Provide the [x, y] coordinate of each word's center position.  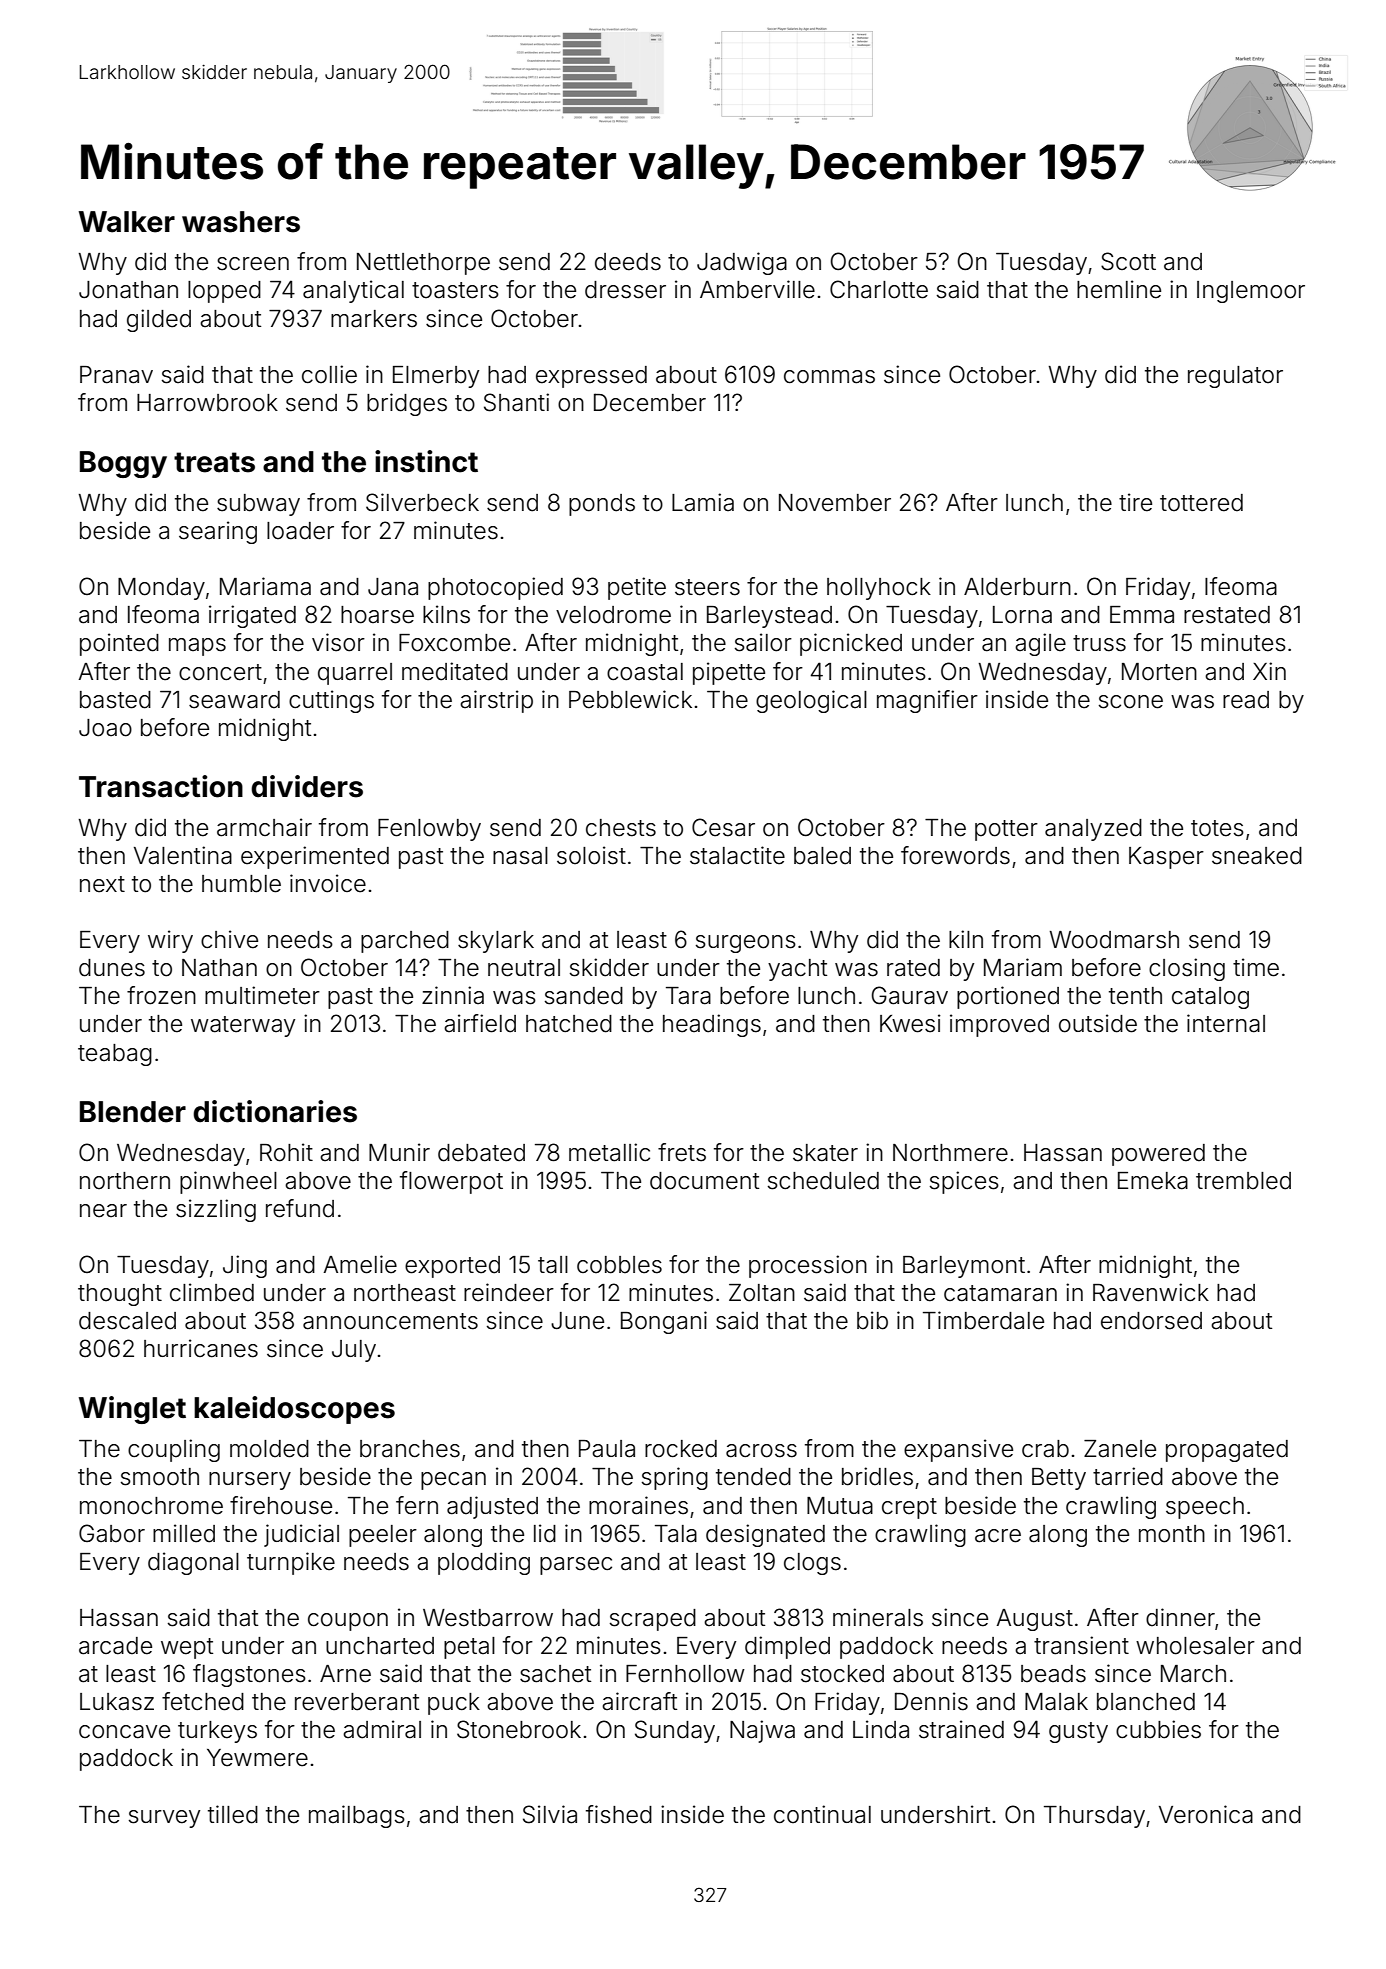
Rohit [286, 1152]
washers [241, 222]
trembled [1243, 1181]
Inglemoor [1251, 292]
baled [822, 856]
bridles [877, 1476]
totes [1217, 828]
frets [682, 1152]
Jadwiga [742, 263]
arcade [115, 1646]
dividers [307, 786]
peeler [383, 1536]
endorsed [1151, 1321]
